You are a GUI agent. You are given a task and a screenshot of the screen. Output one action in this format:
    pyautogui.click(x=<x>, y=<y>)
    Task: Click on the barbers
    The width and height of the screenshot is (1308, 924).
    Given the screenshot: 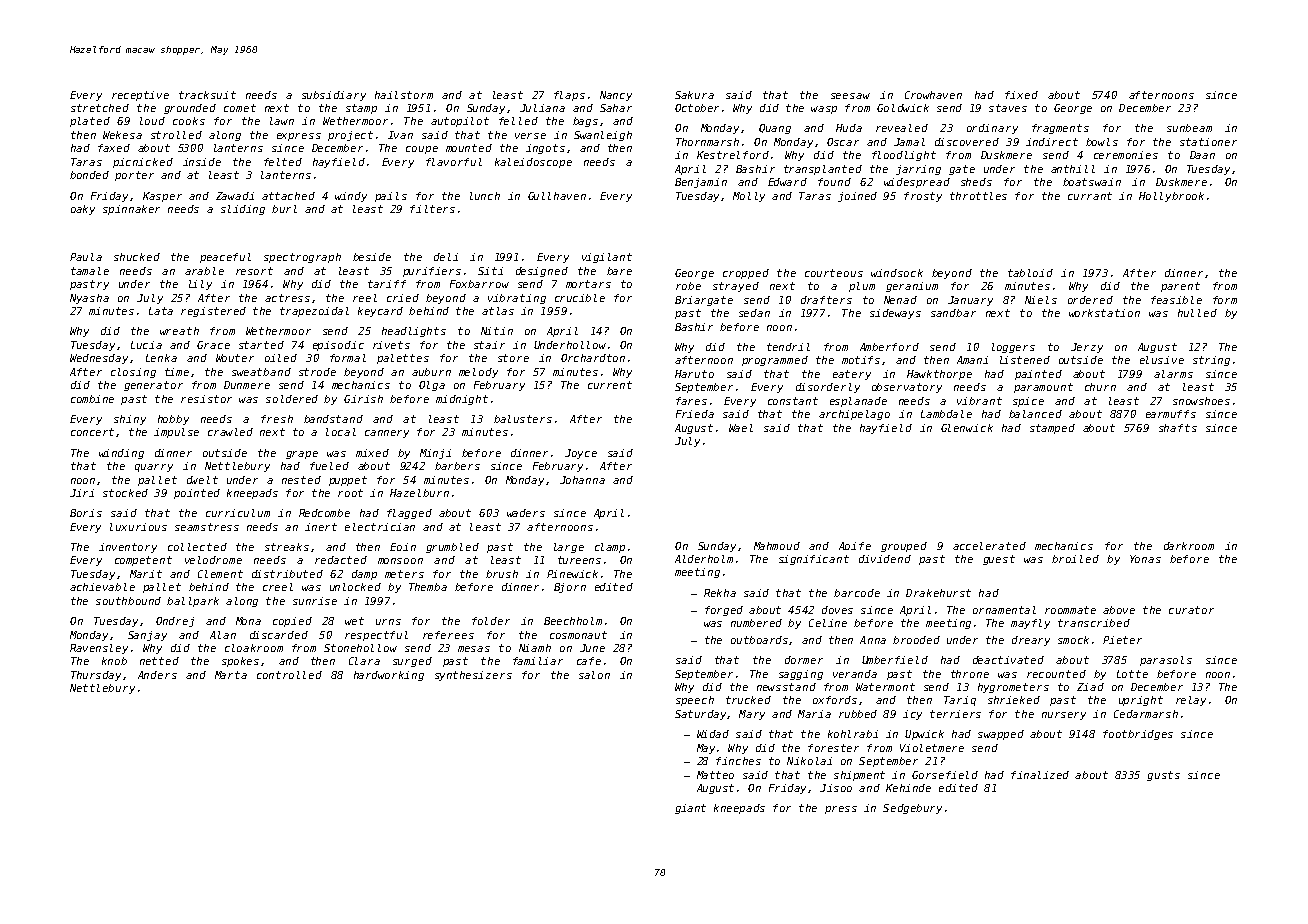 What is the action you would take?
    pyautogui.click(x=457, y=466)
